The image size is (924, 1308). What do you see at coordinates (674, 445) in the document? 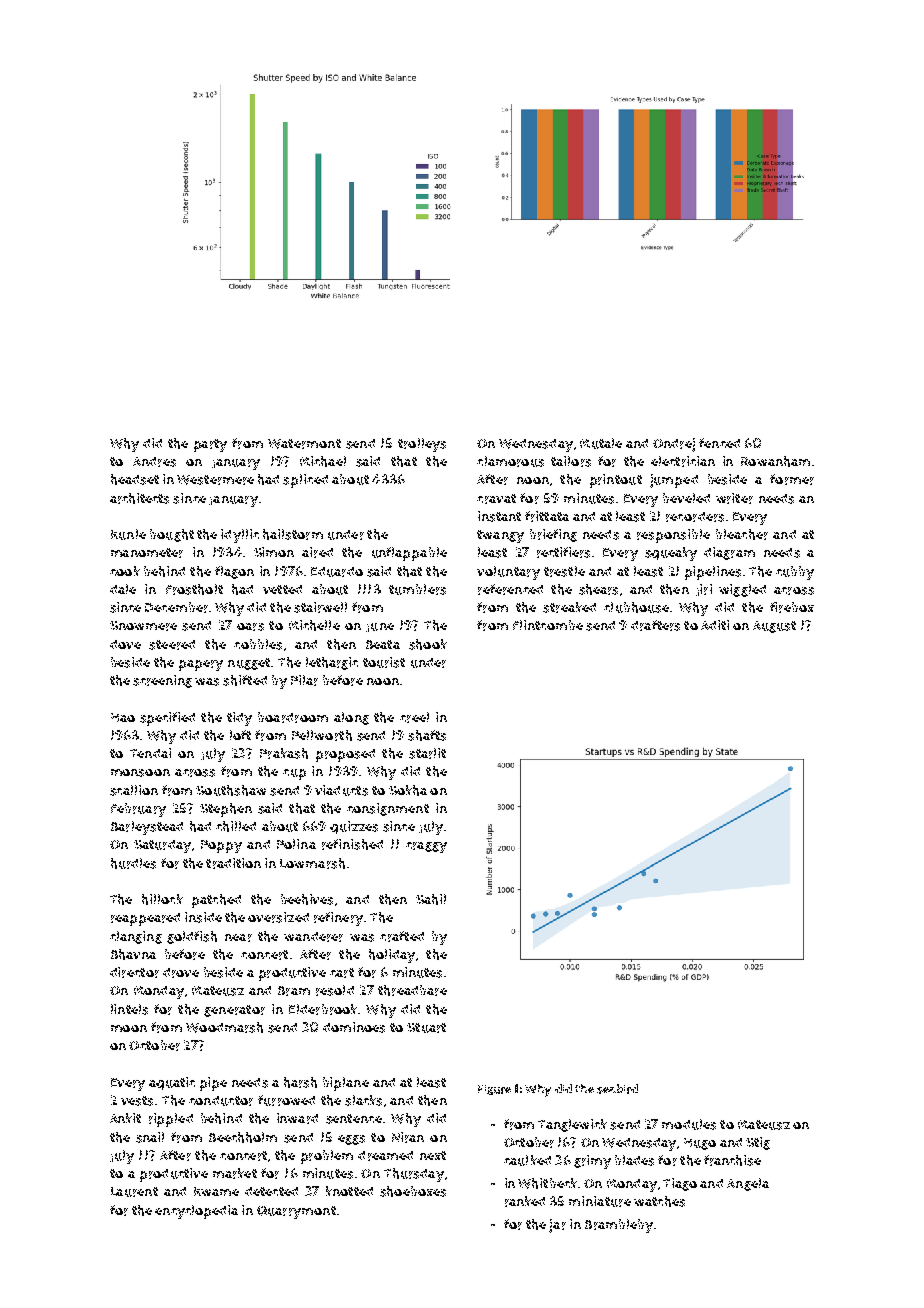
I see `Ondrej` at bounding box center [674, 445].
